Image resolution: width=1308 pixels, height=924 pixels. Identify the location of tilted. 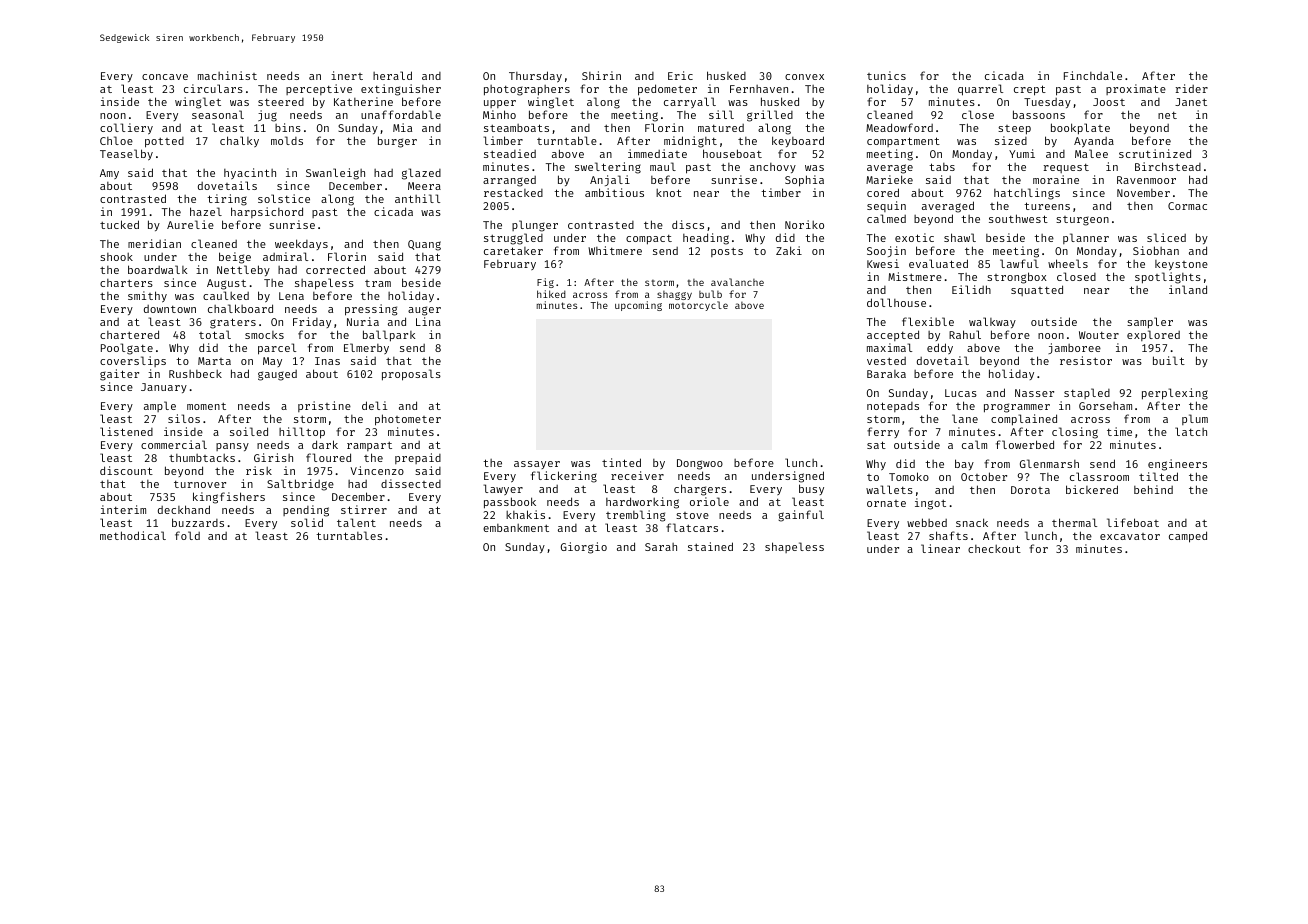
(1158, 476).
